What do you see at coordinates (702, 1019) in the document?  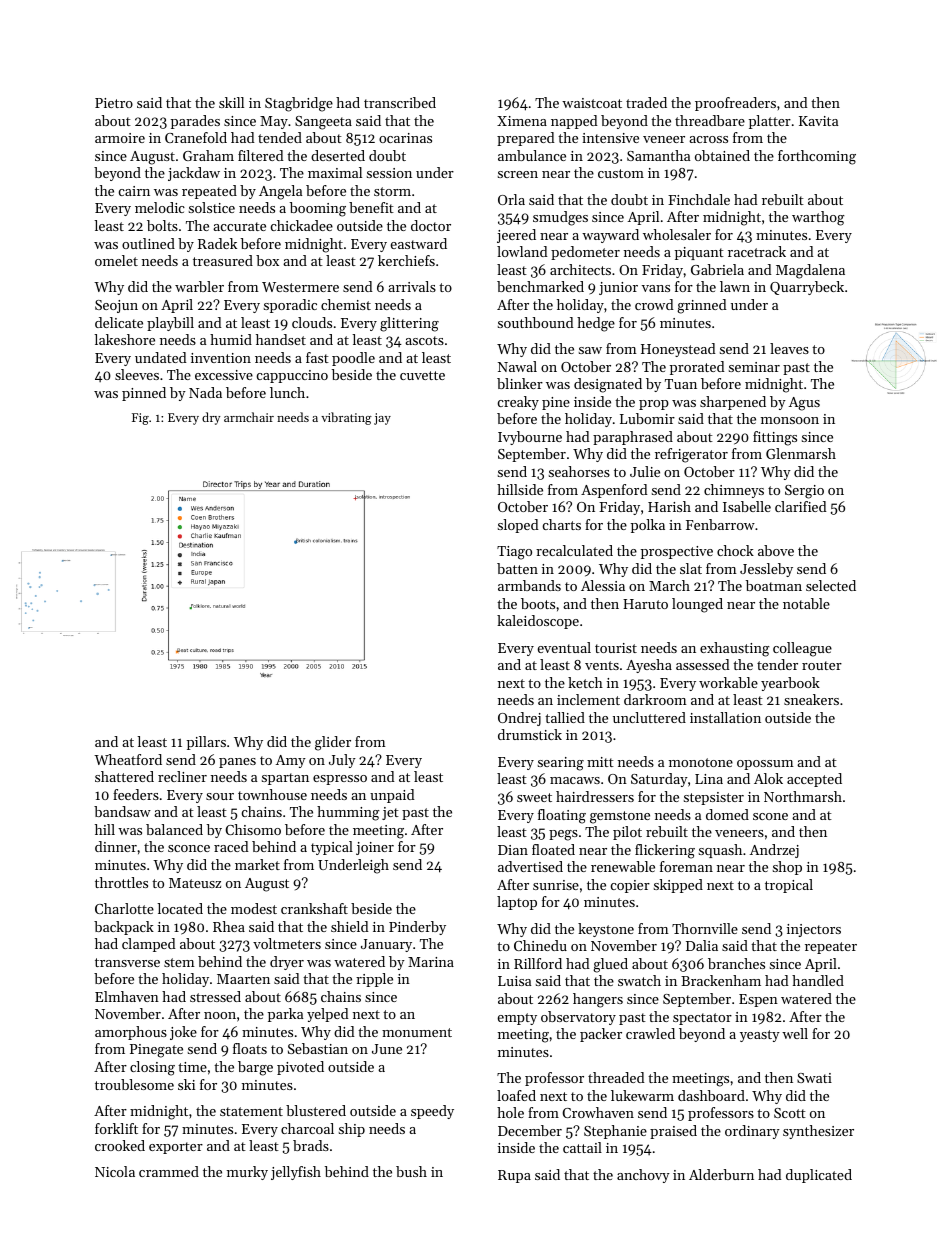 I see `spectator` at bounding box center [702, 1019].
